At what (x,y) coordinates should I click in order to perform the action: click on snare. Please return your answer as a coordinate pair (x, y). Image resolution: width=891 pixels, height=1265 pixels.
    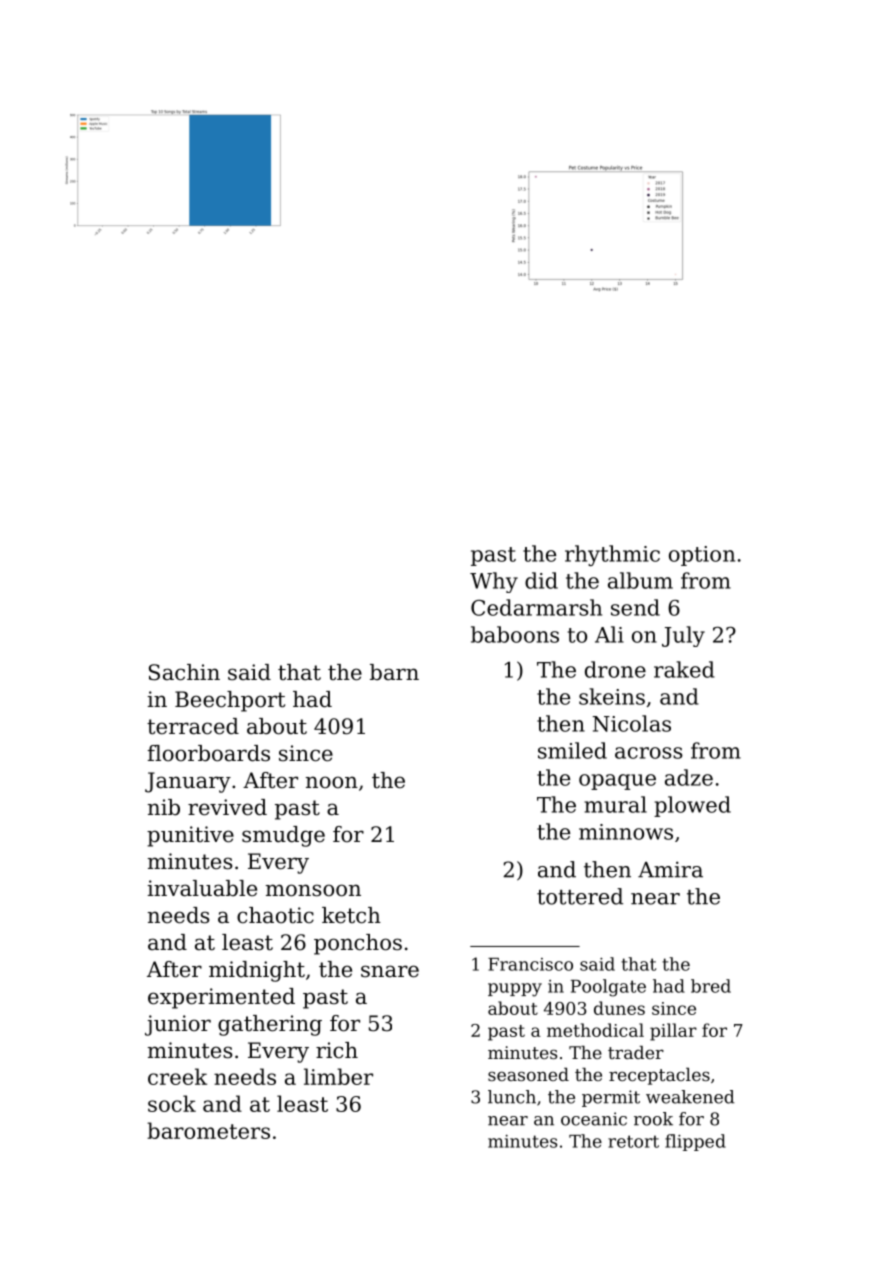
    Looking at the image, I should click on (390, 971).
